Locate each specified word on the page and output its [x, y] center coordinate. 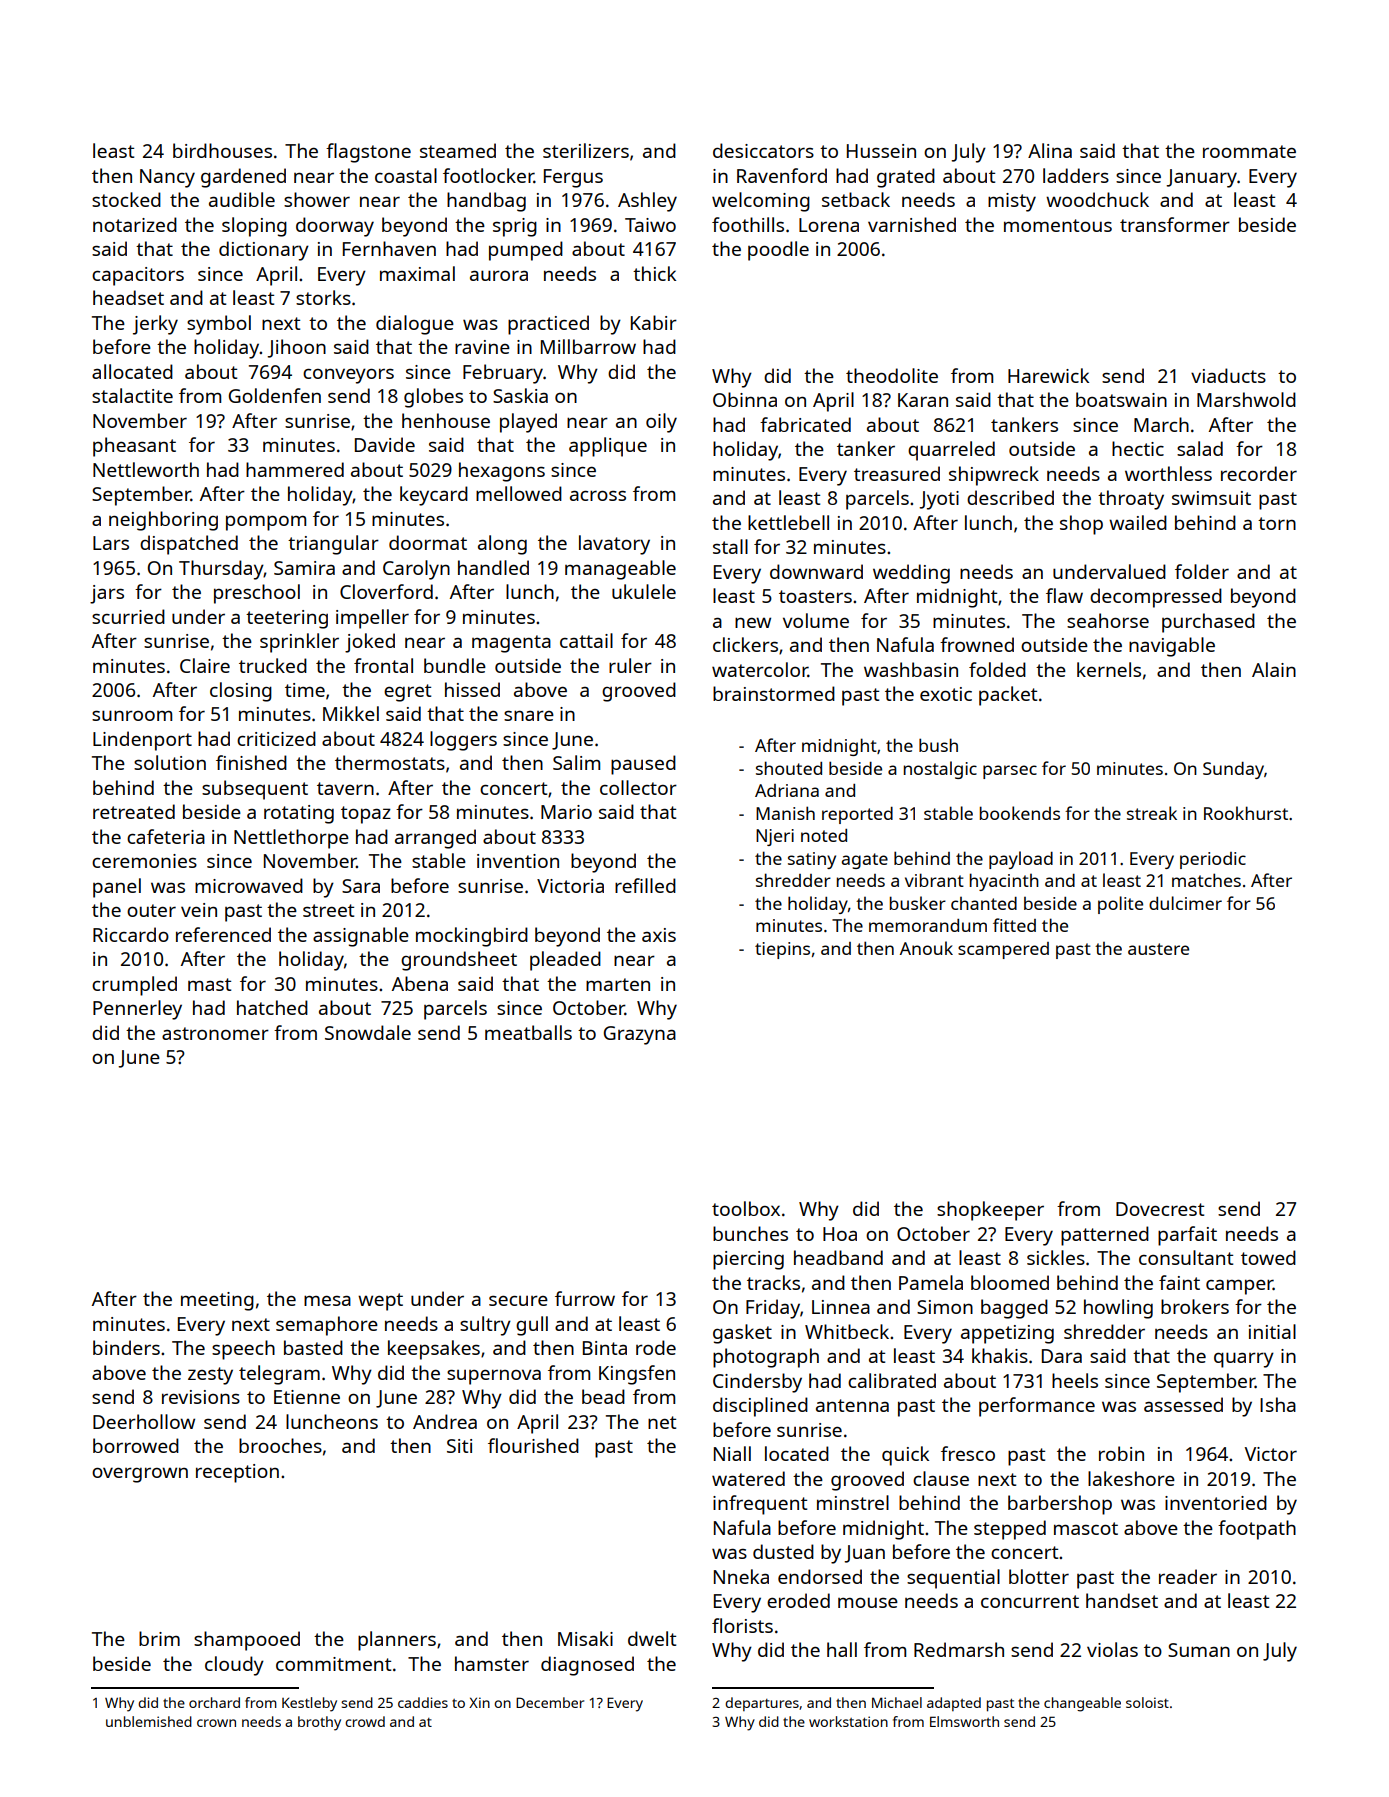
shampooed [247, 1641]
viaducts [1228, 375]
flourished [533, 1445]
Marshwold [1246, 399]
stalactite [132, 395]
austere [1158, 949]
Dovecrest [1160, 1209]
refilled [645, 885]
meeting [217, 1301]
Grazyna [640, 1035]
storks [323, 297]
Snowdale [368, 1032]
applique [608, 447]
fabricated [805, 424]
